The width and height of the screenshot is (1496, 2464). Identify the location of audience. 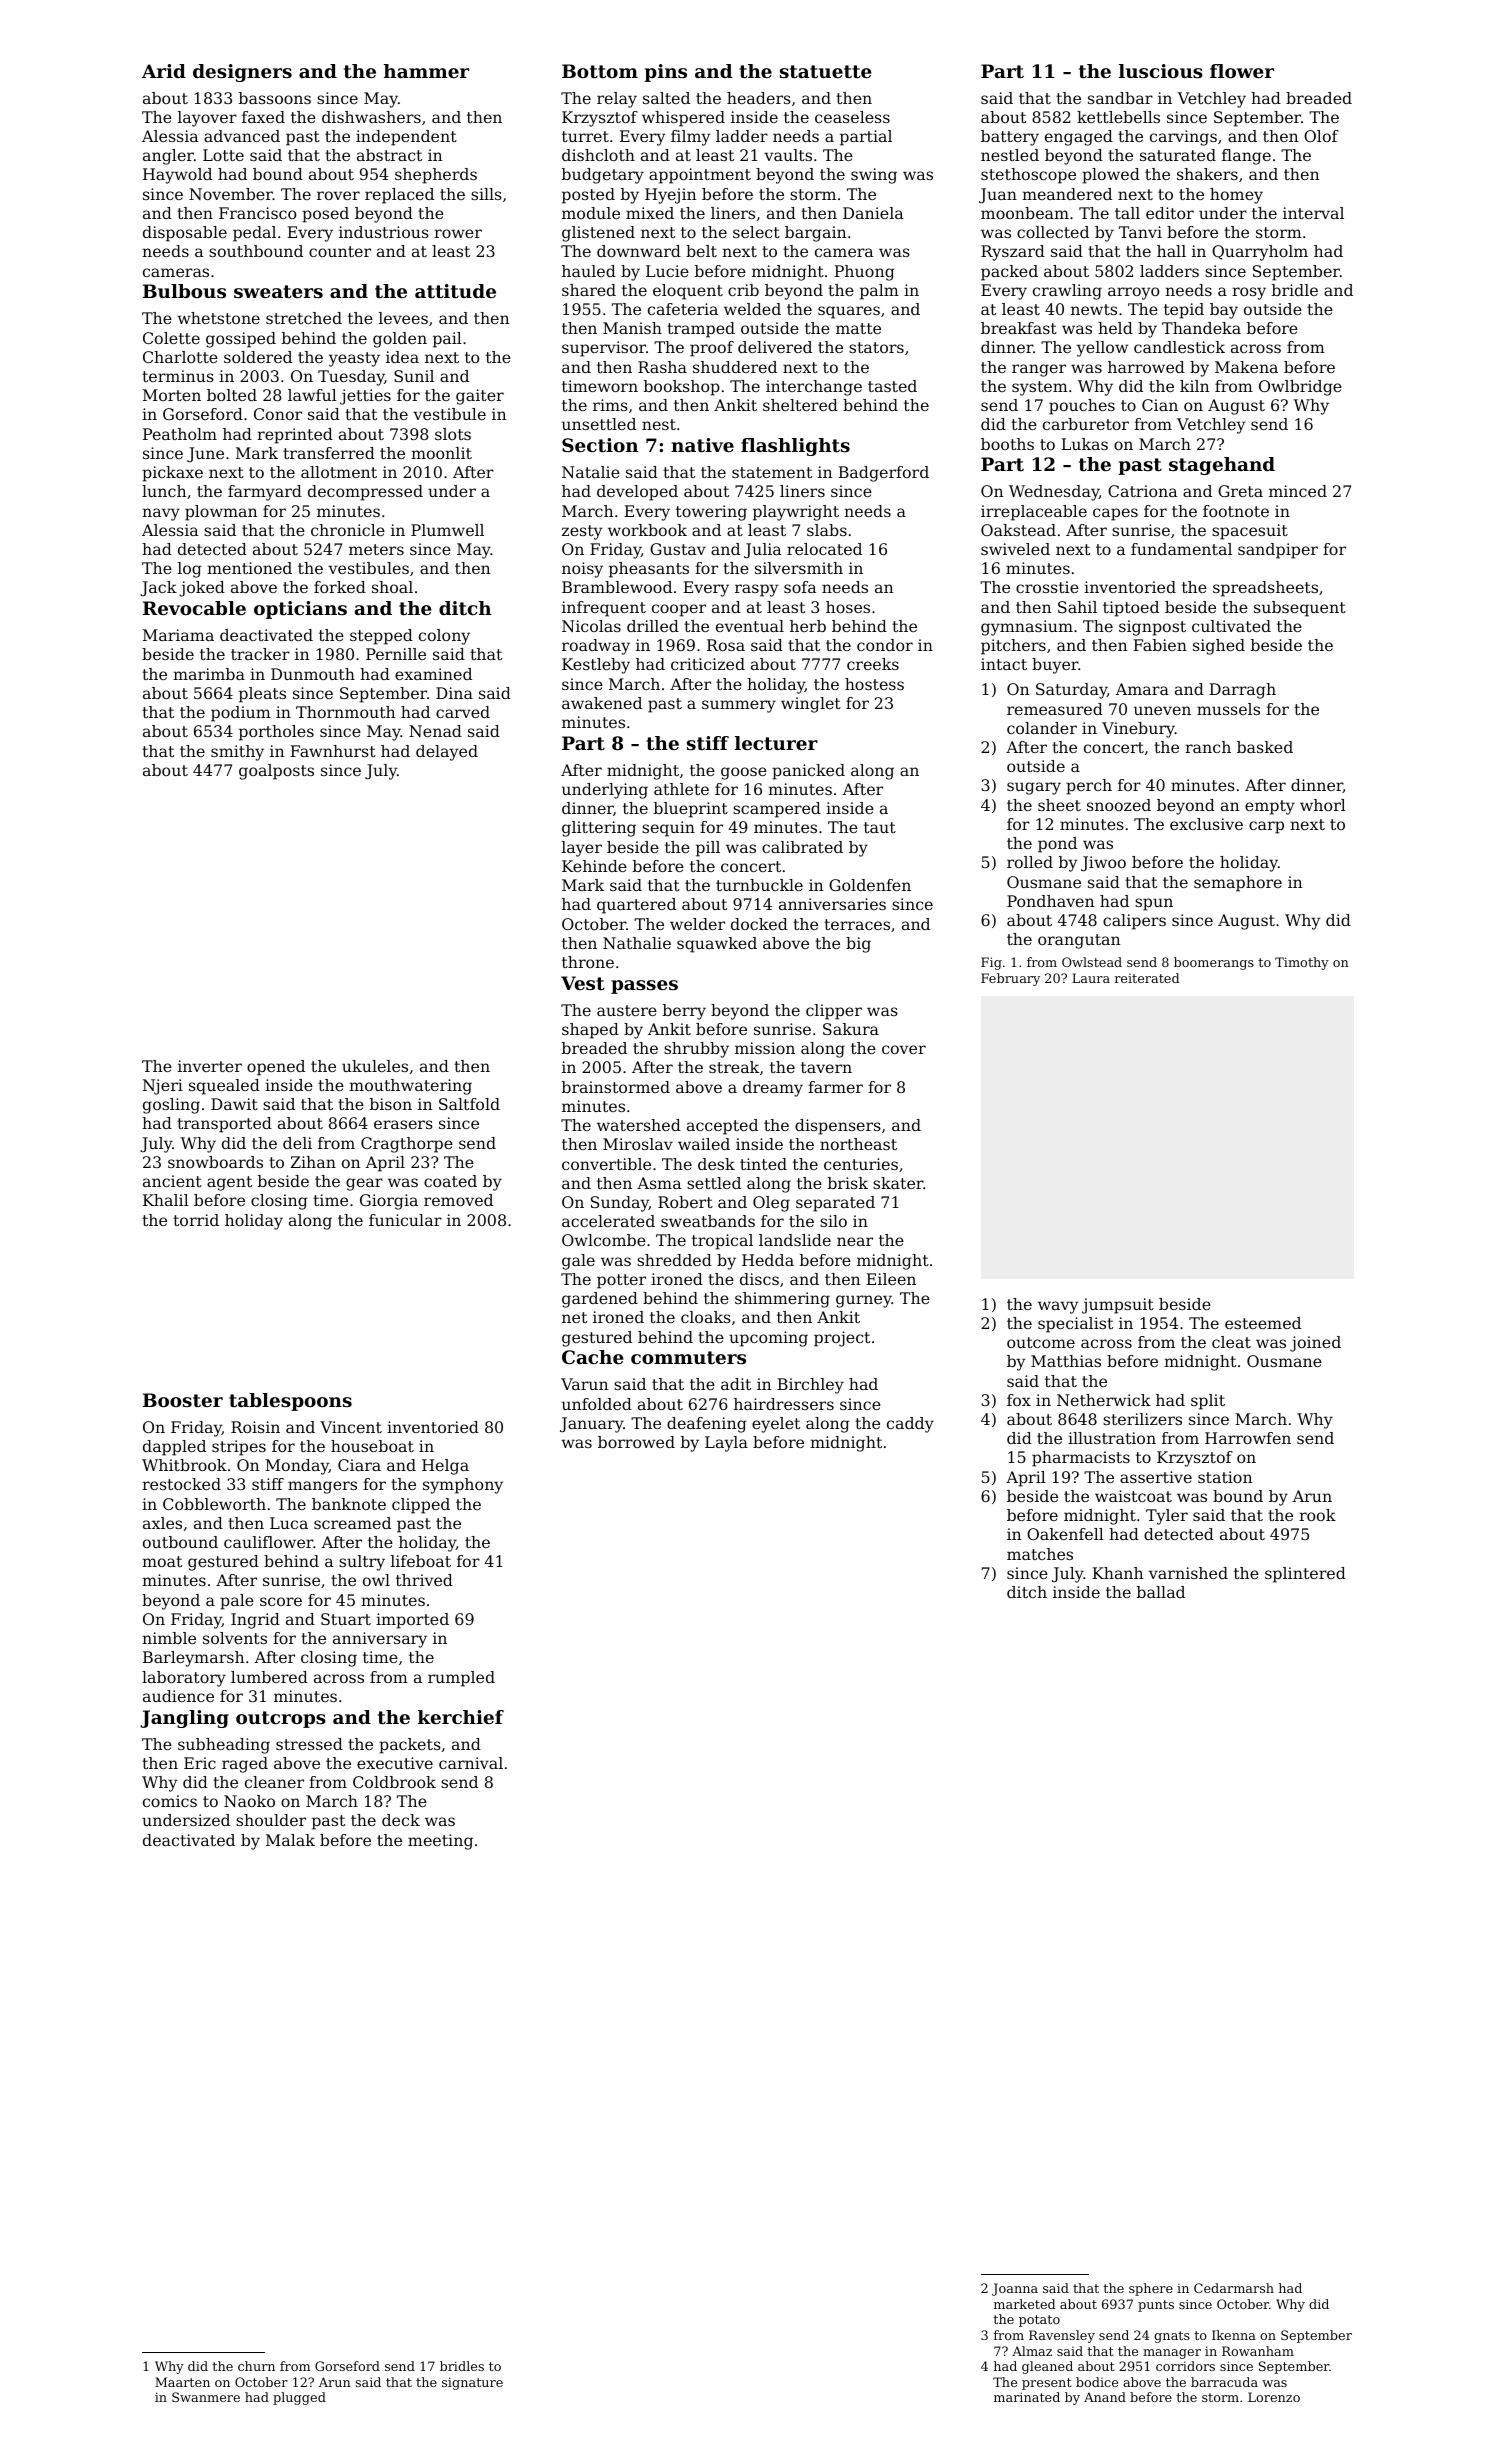
(178, 1696).
